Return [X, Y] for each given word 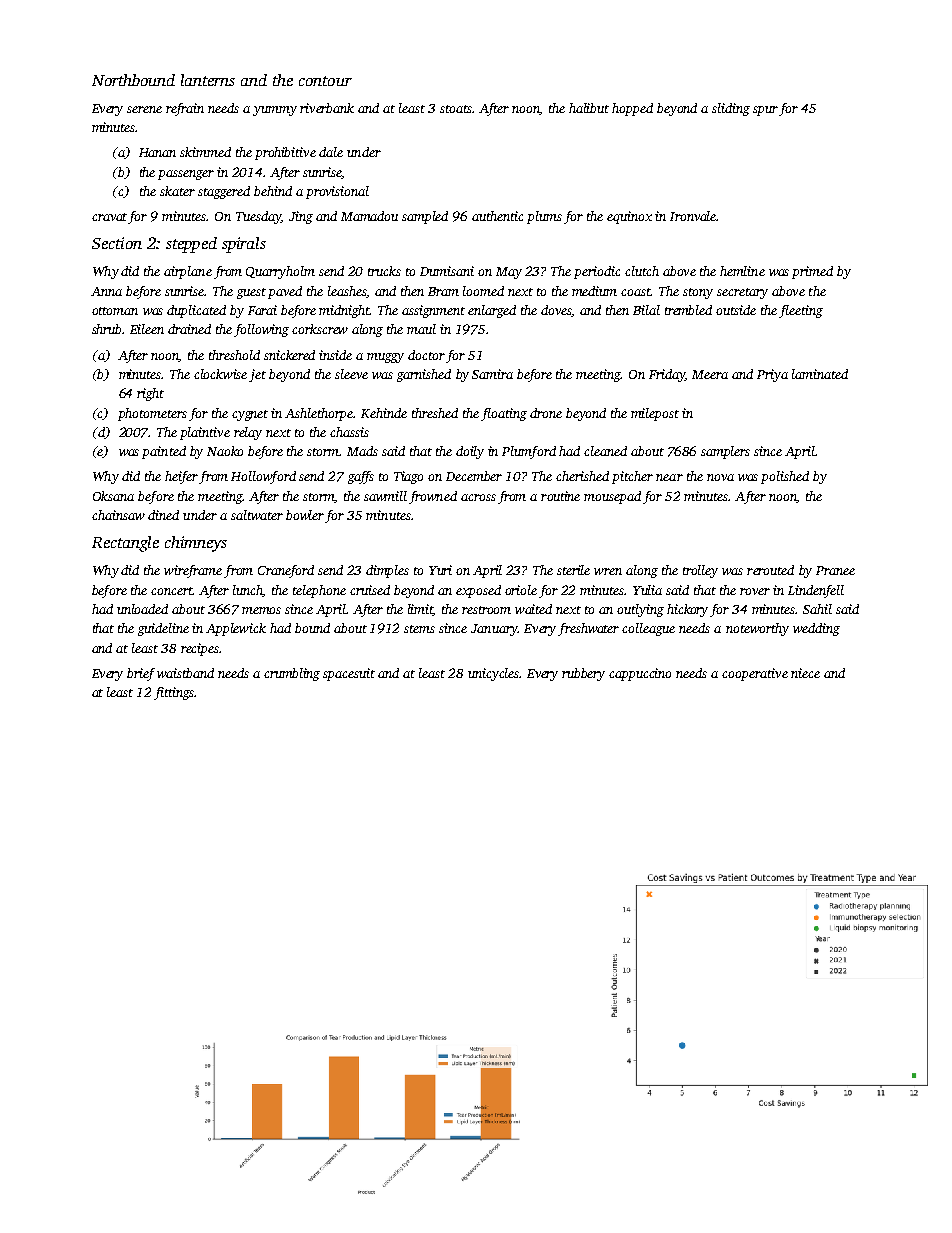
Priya [772, 375]
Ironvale [693, 216]
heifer [181, 477]
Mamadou [369, 216]
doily [470, 452]
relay [248, 433]
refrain [185, 109]
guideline [163, 629]
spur [765, 111]
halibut [589, 108]
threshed [435, 413]
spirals [244, 245]
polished [785, 477]
